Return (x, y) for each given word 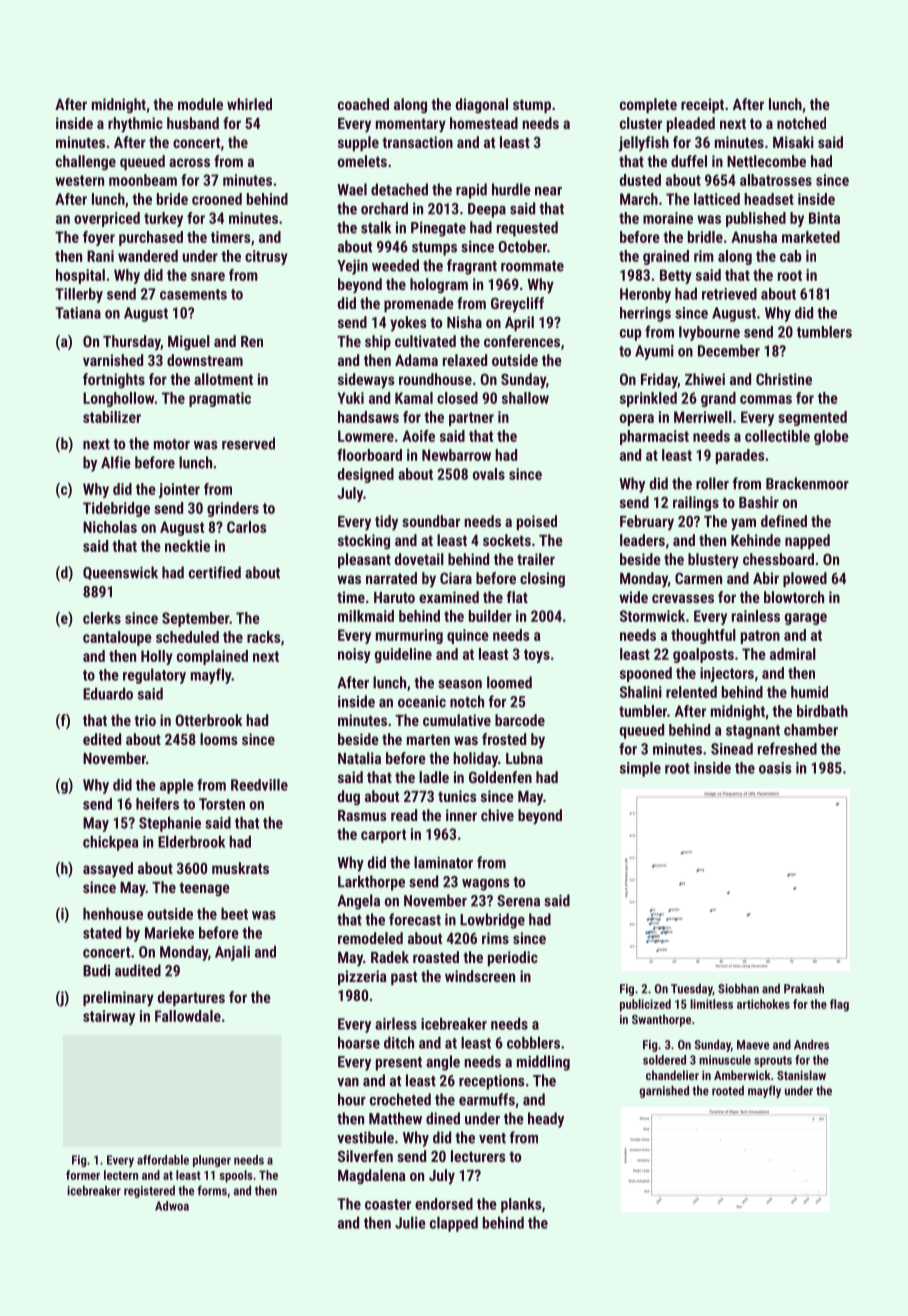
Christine (784, 379)
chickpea (110, 843)
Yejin (352, 267)
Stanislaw (801, 1075)
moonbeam (143, 180)
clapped (454, 1224)
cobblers (533, 1042)
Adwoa (172, 1206)
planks (521, 1205)
